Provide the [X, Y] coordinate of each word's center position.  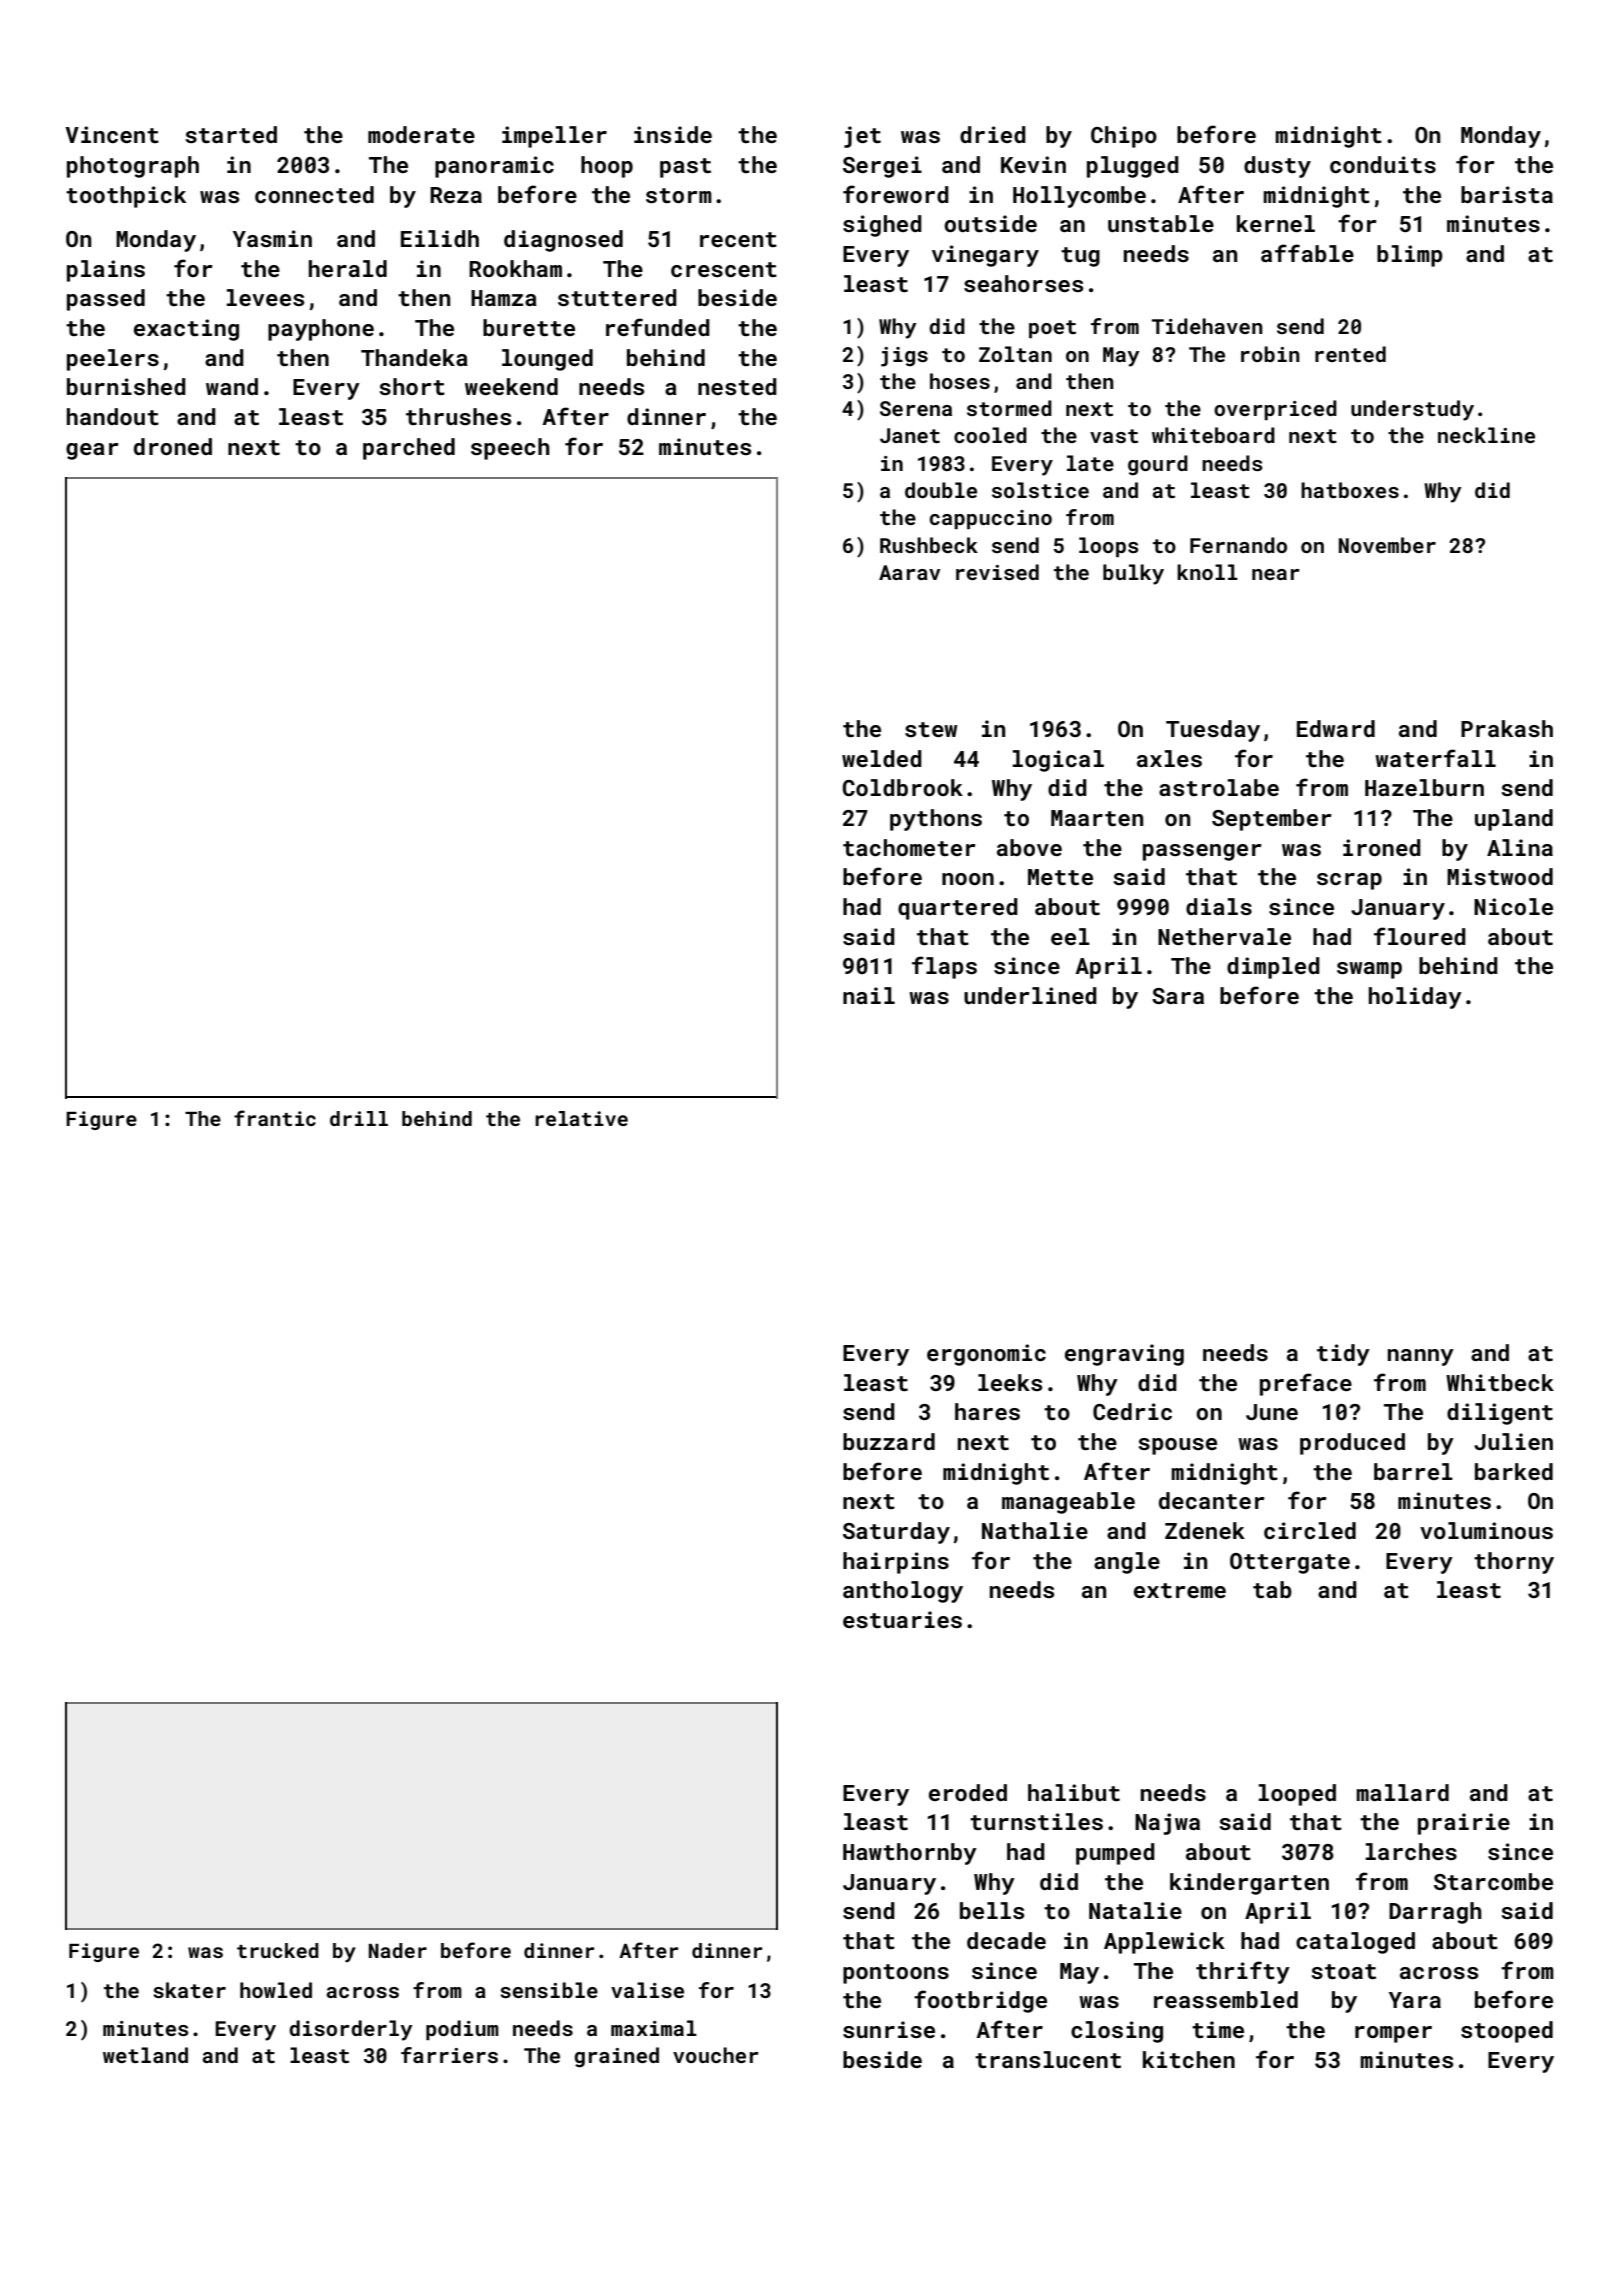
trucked [278, 1950]
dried [993, 134]
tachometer [909, 847]
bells [992, 1910]
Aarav [909, 572]
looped [1297, 1795]
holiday [1415, 998]
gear [92, 451]
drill [359, 1118]
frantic [275, 1118]
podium [462, 2030]
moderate [421, 134]
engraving [1124, 1355]
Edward [1336, 728]
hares [987, 1411]
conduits [1383, 164]
